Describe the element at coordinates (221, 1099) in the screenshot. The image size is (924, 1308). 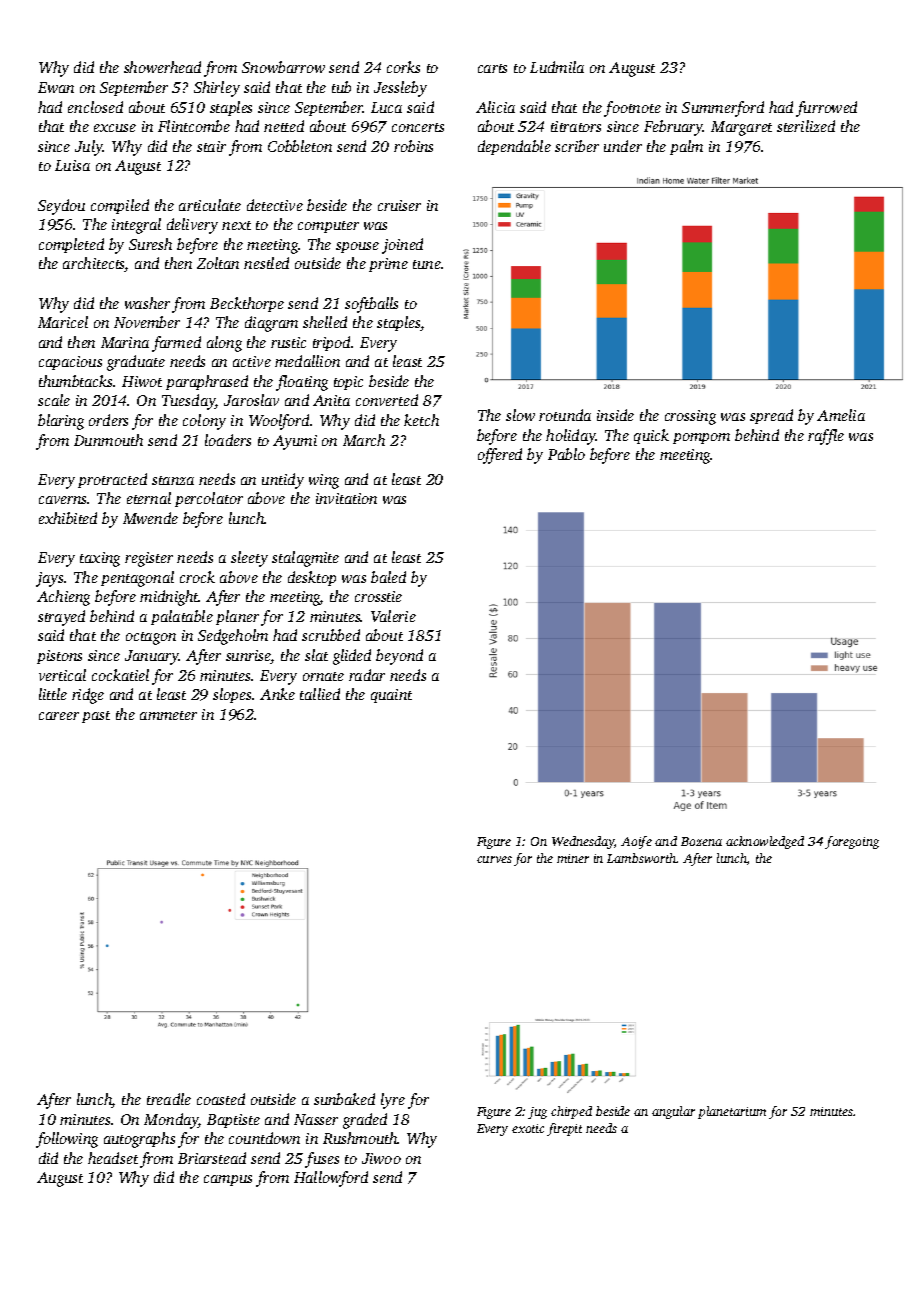
I see `coasted` at that location.
